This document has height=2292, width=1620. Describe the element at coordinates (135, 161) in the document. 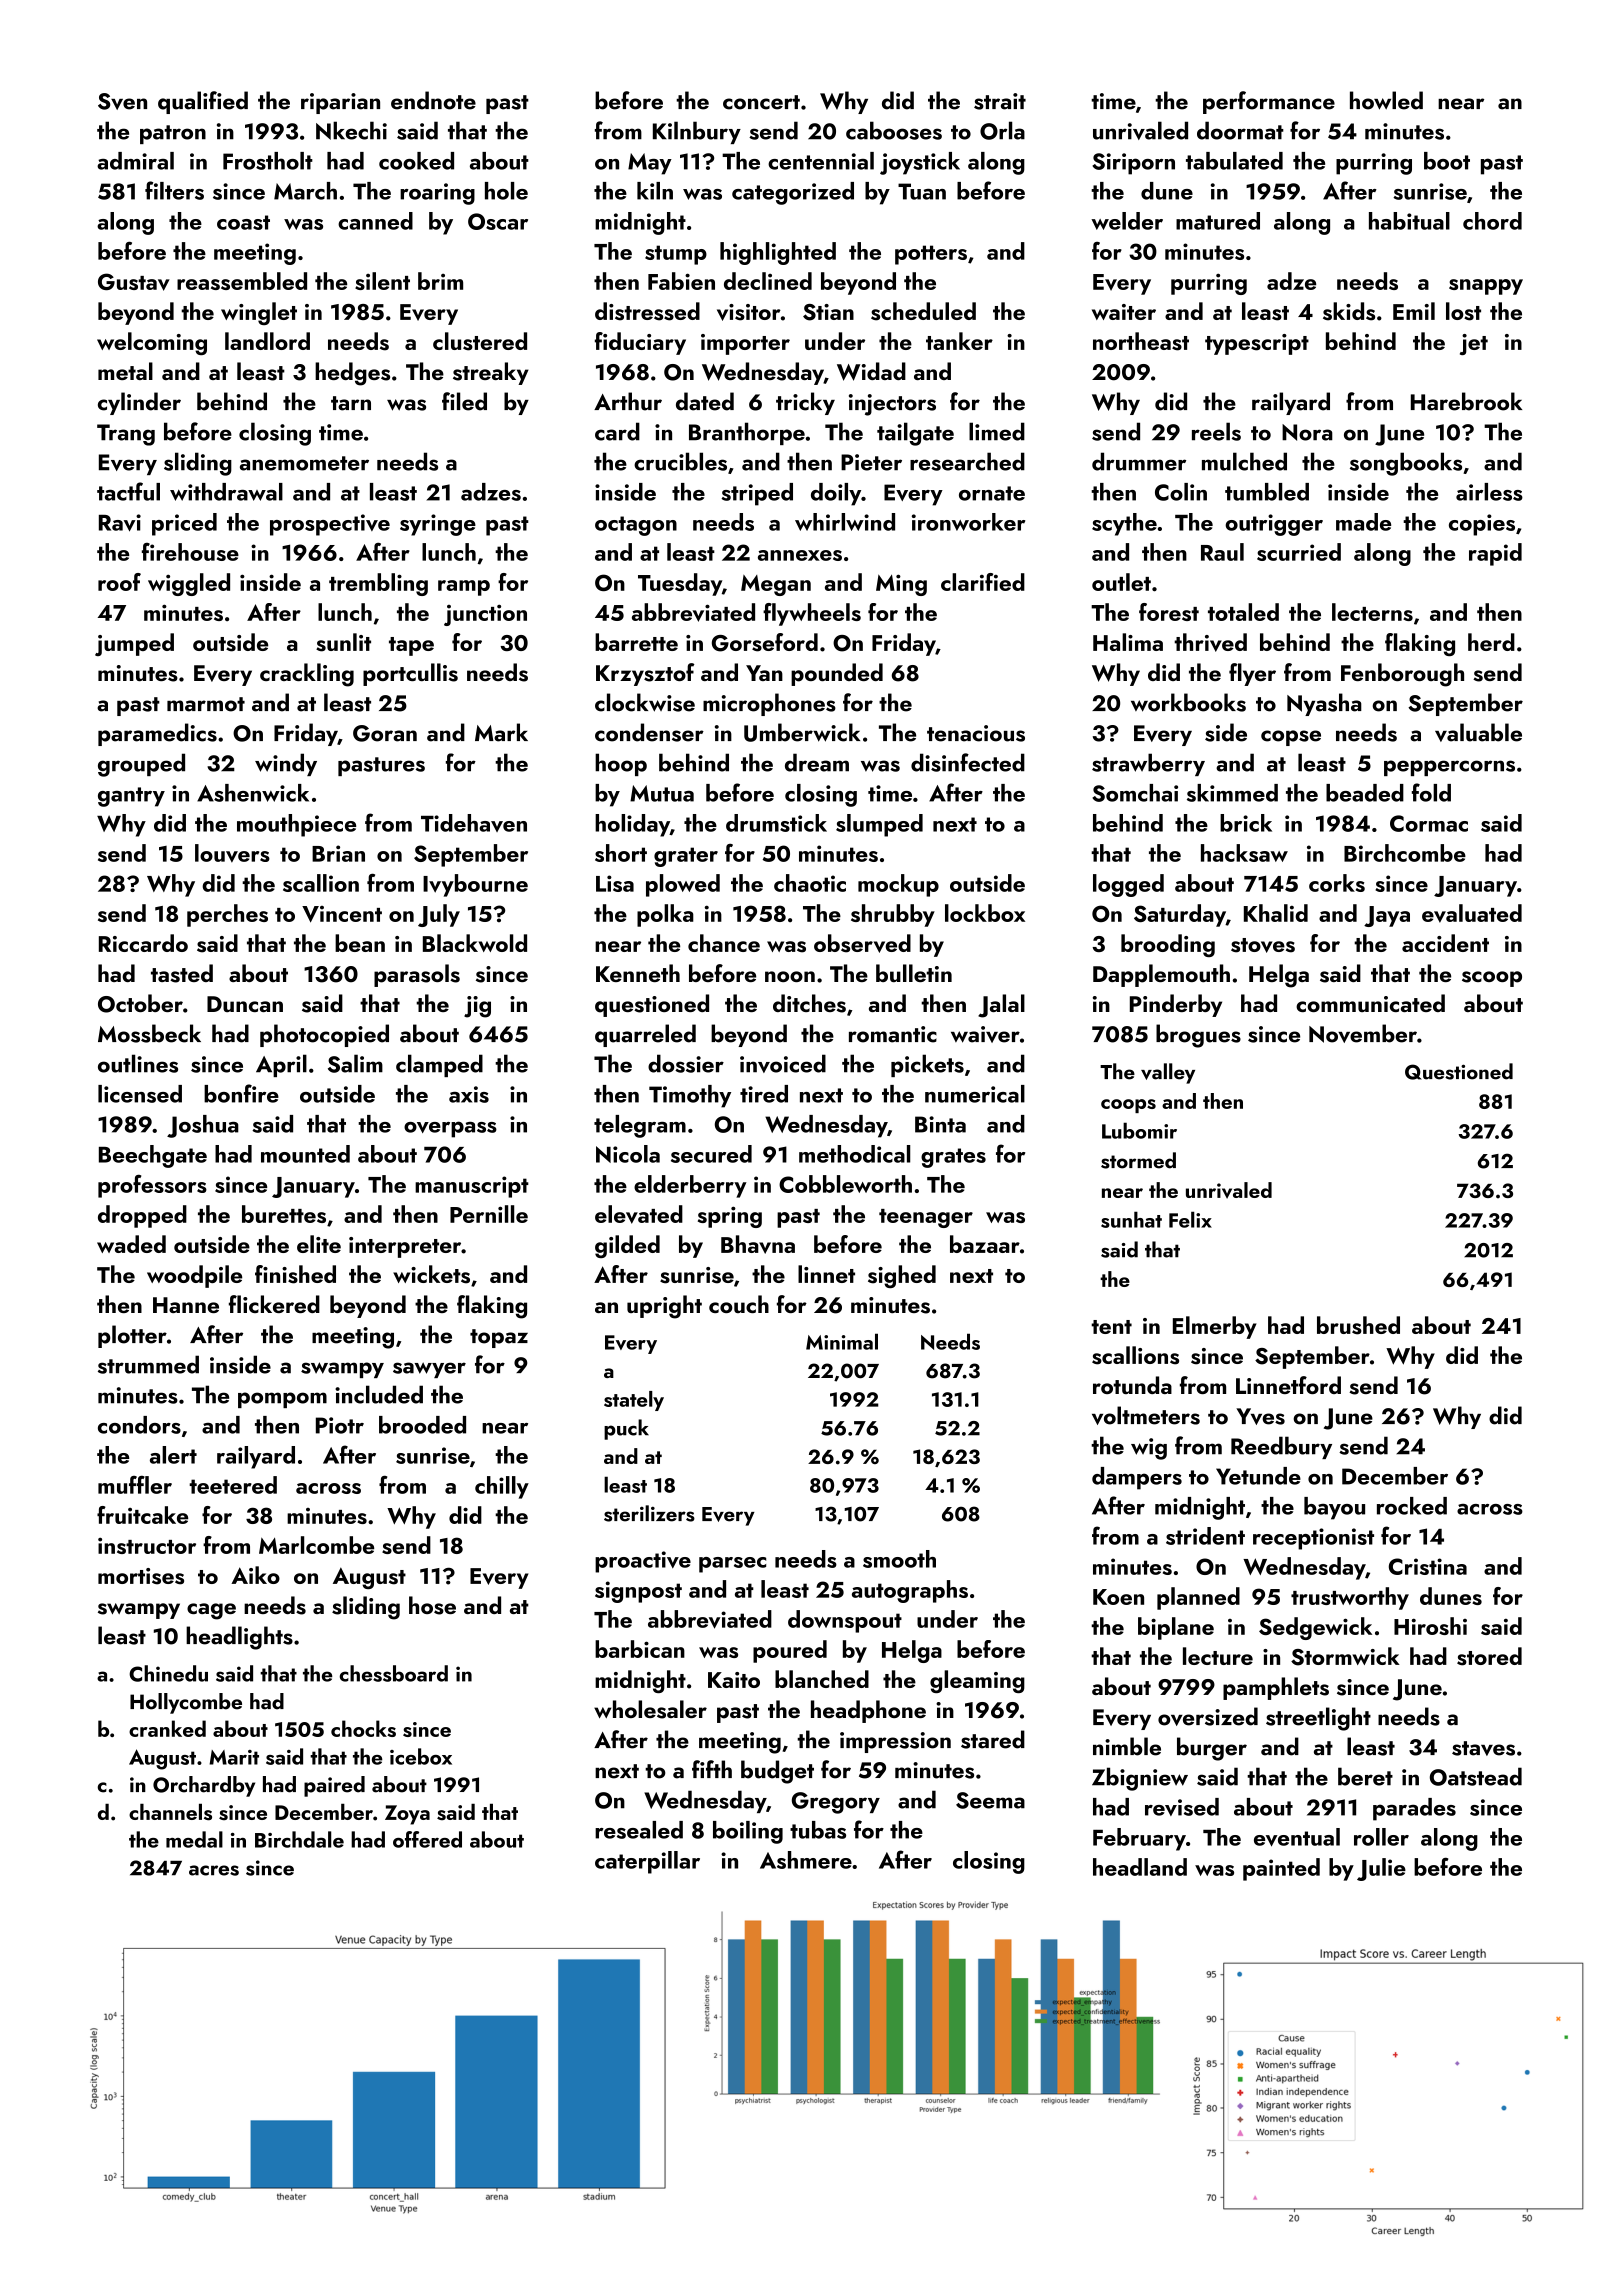

I see `admiral` at that location.
